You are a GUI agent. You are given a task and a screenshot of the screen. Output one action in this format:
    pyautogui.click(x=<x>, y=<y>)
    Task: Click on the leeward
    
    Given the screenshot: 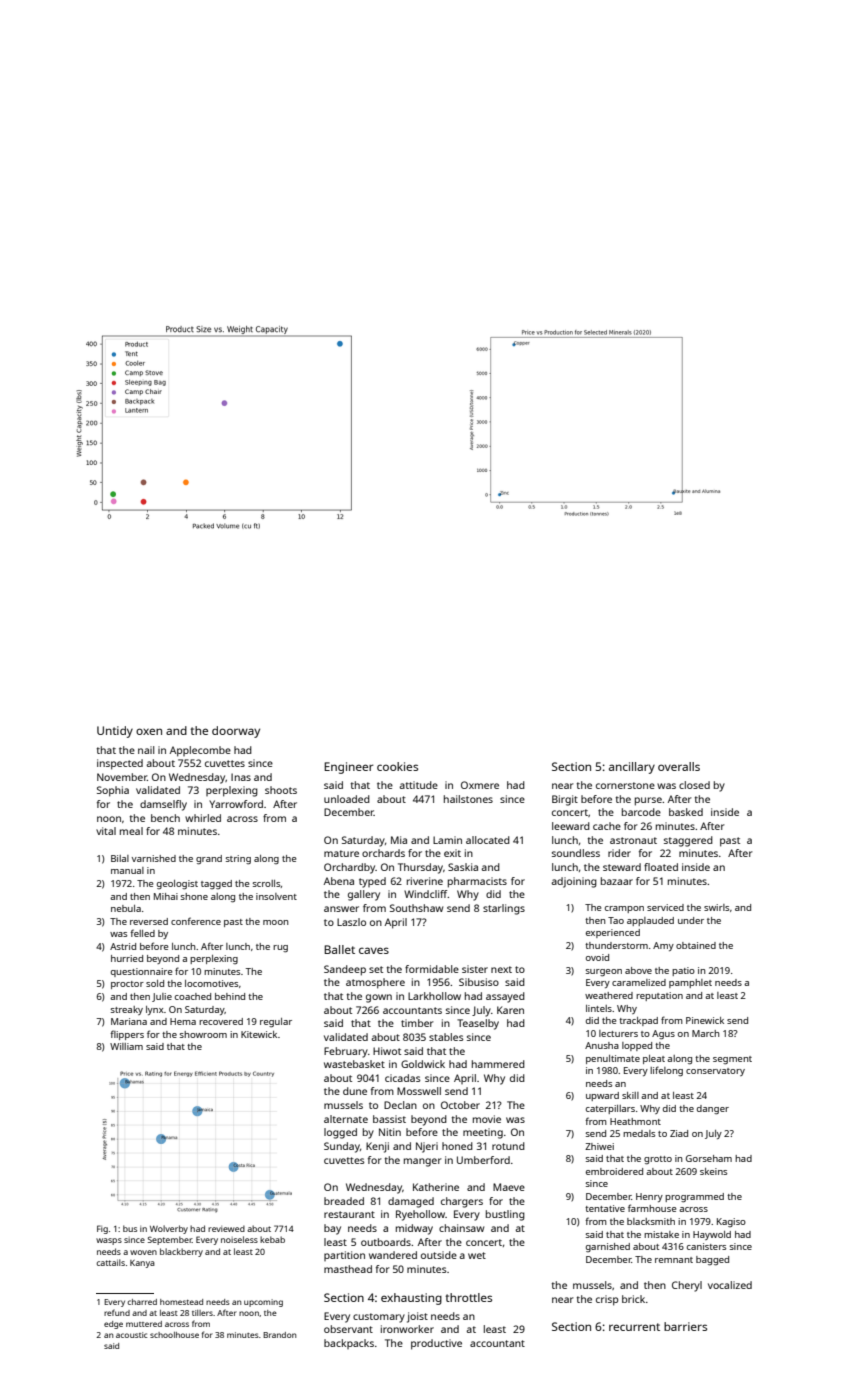 What is the action you would take?
    pyautogui.click(x=571, y=826)
